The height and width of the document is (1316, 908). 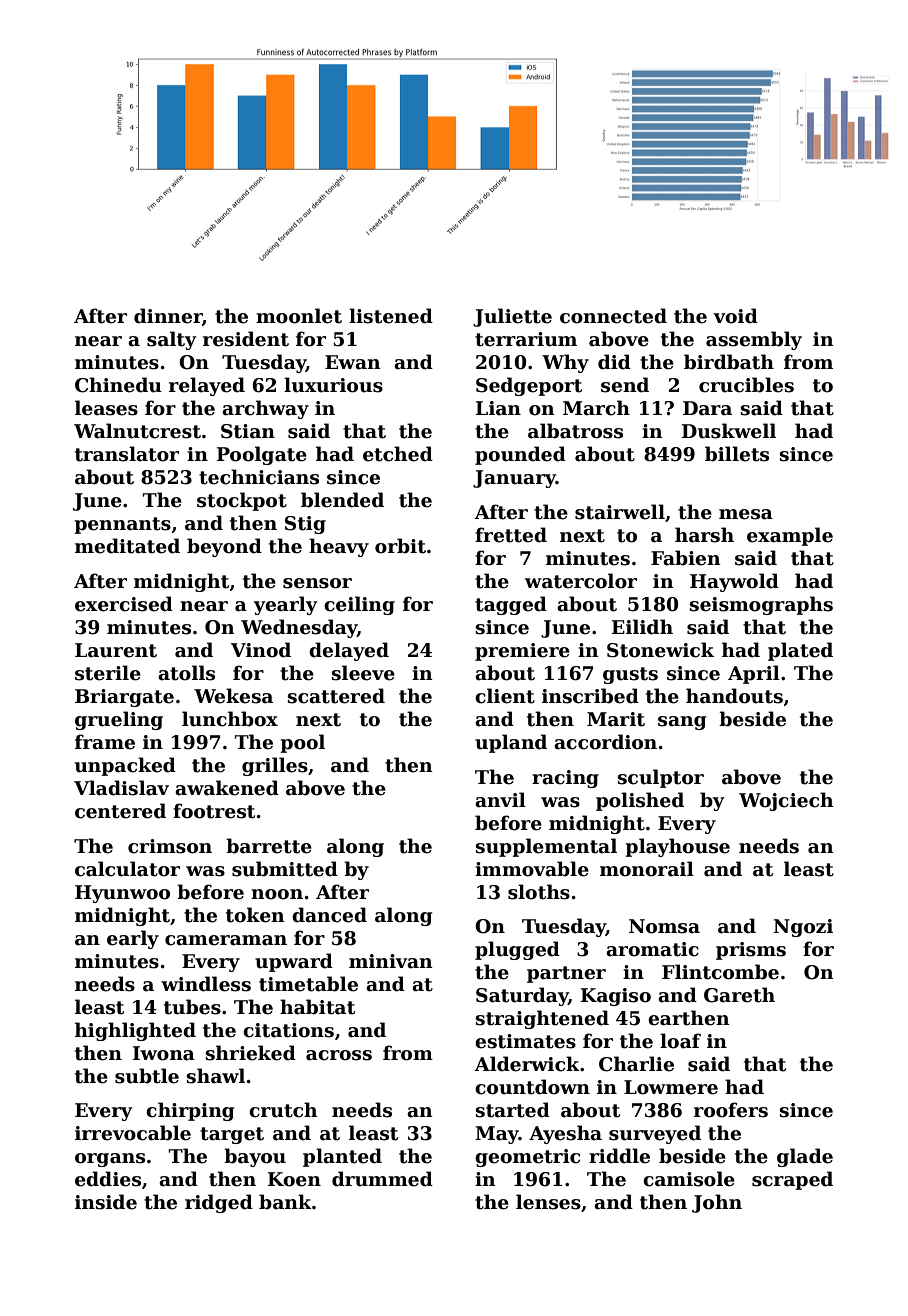 What do you see at coordinates (339, 1055) in the document?
I see `across` at bounding box center [339, 1055].
